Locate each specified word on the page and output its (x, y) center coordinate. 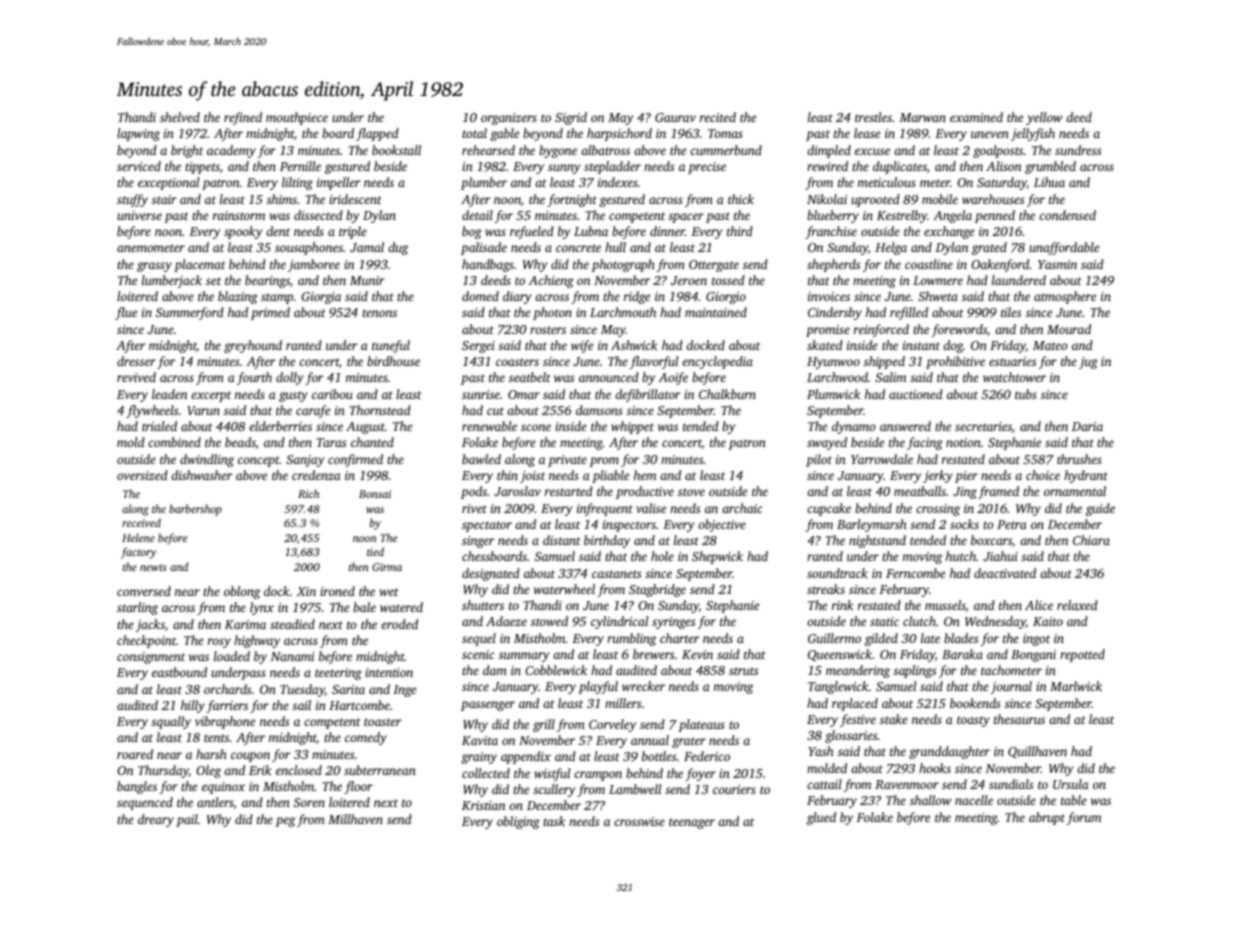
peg (285, 822)
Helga (891, 248)
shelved (180, 117)
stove (691, 492)
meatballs (920, 491)
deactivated (1005, 573)
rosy (219, 643)
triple (353, 232)
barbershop (195, 510)
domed (480, 296)
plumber (484, 183)
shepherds (833, 265)
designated (491, 574)
